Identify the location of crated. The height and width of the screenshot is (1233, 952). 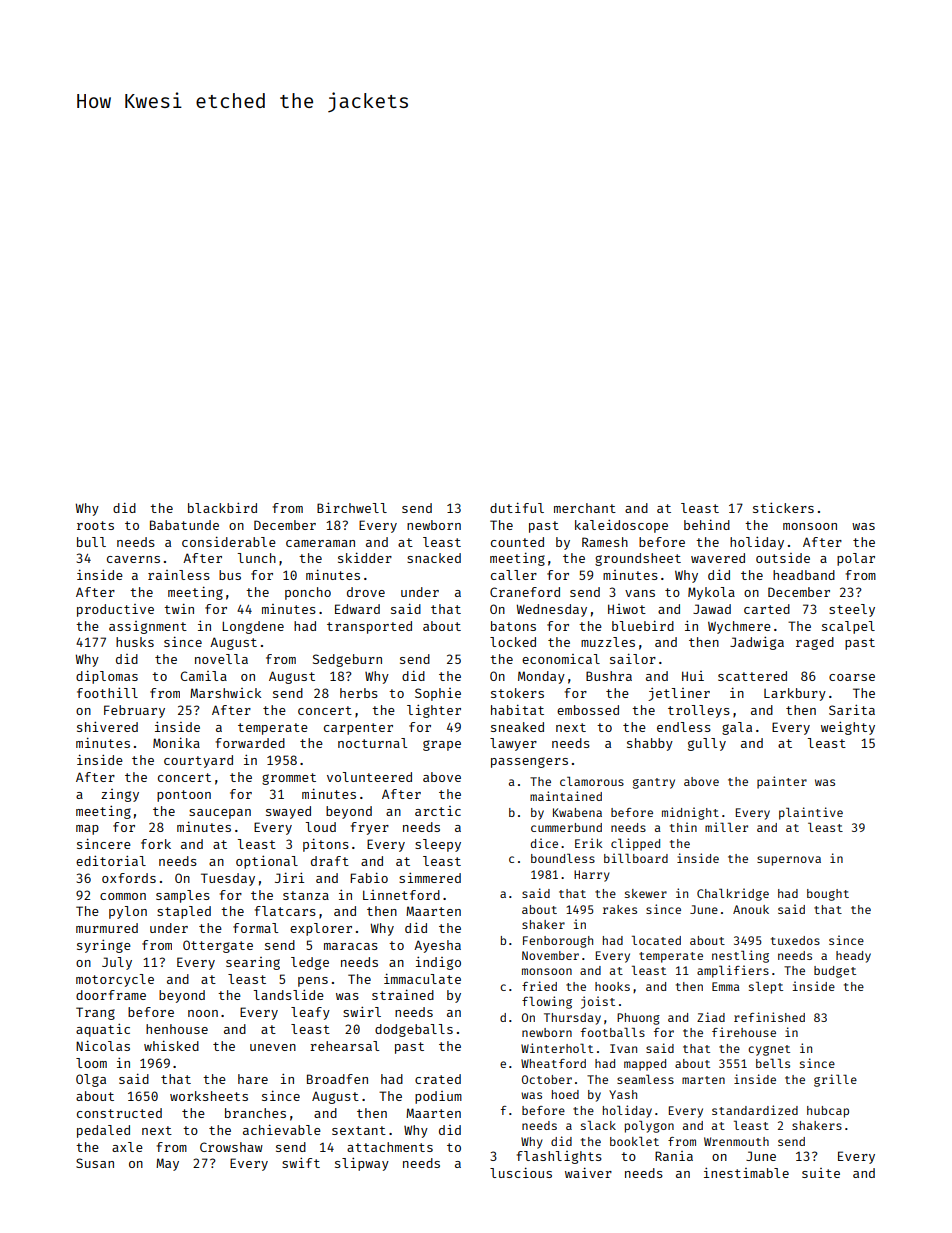
(438, 1079).
